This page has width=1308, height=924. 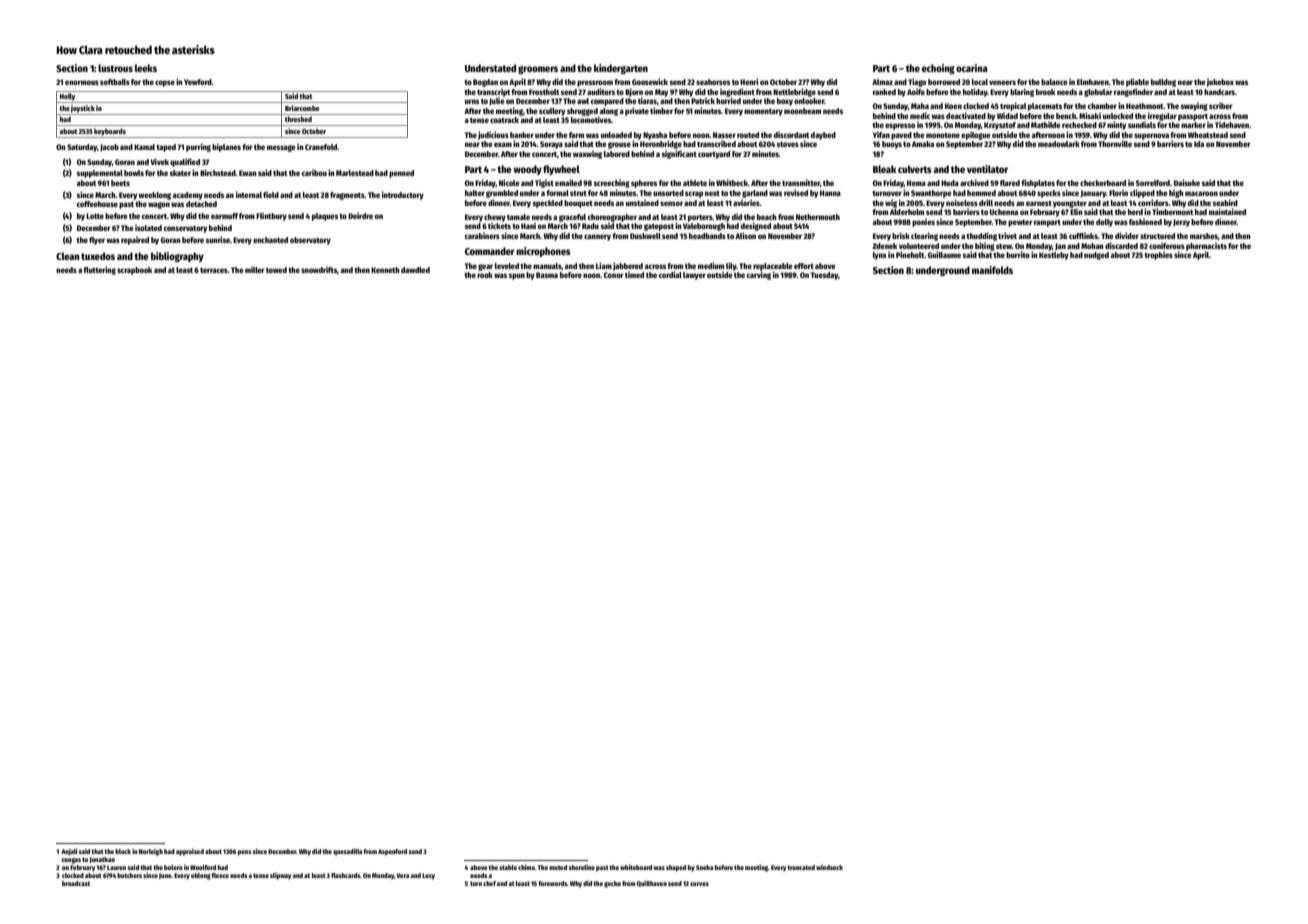 I want to click on jukebox, so click(x=1220, y=82).
